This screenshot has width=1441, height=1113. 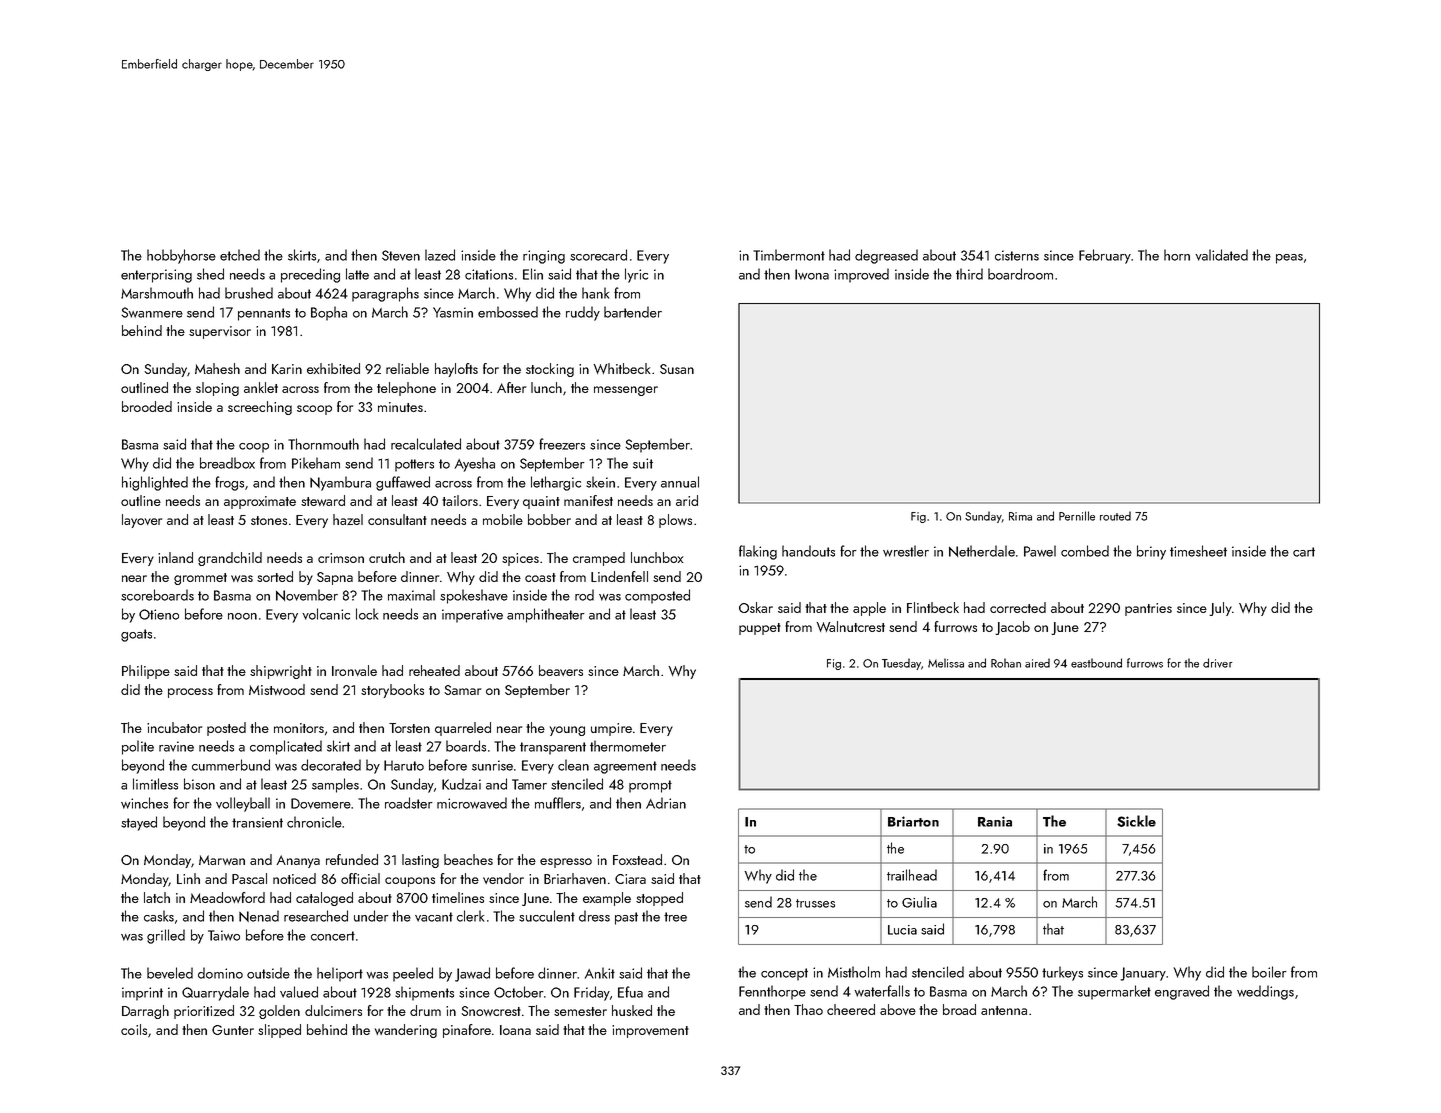 What do you see at coordinates (1136, 821) in the screenshot?
I see `Sickle` at bounding box center [1136, 821].
